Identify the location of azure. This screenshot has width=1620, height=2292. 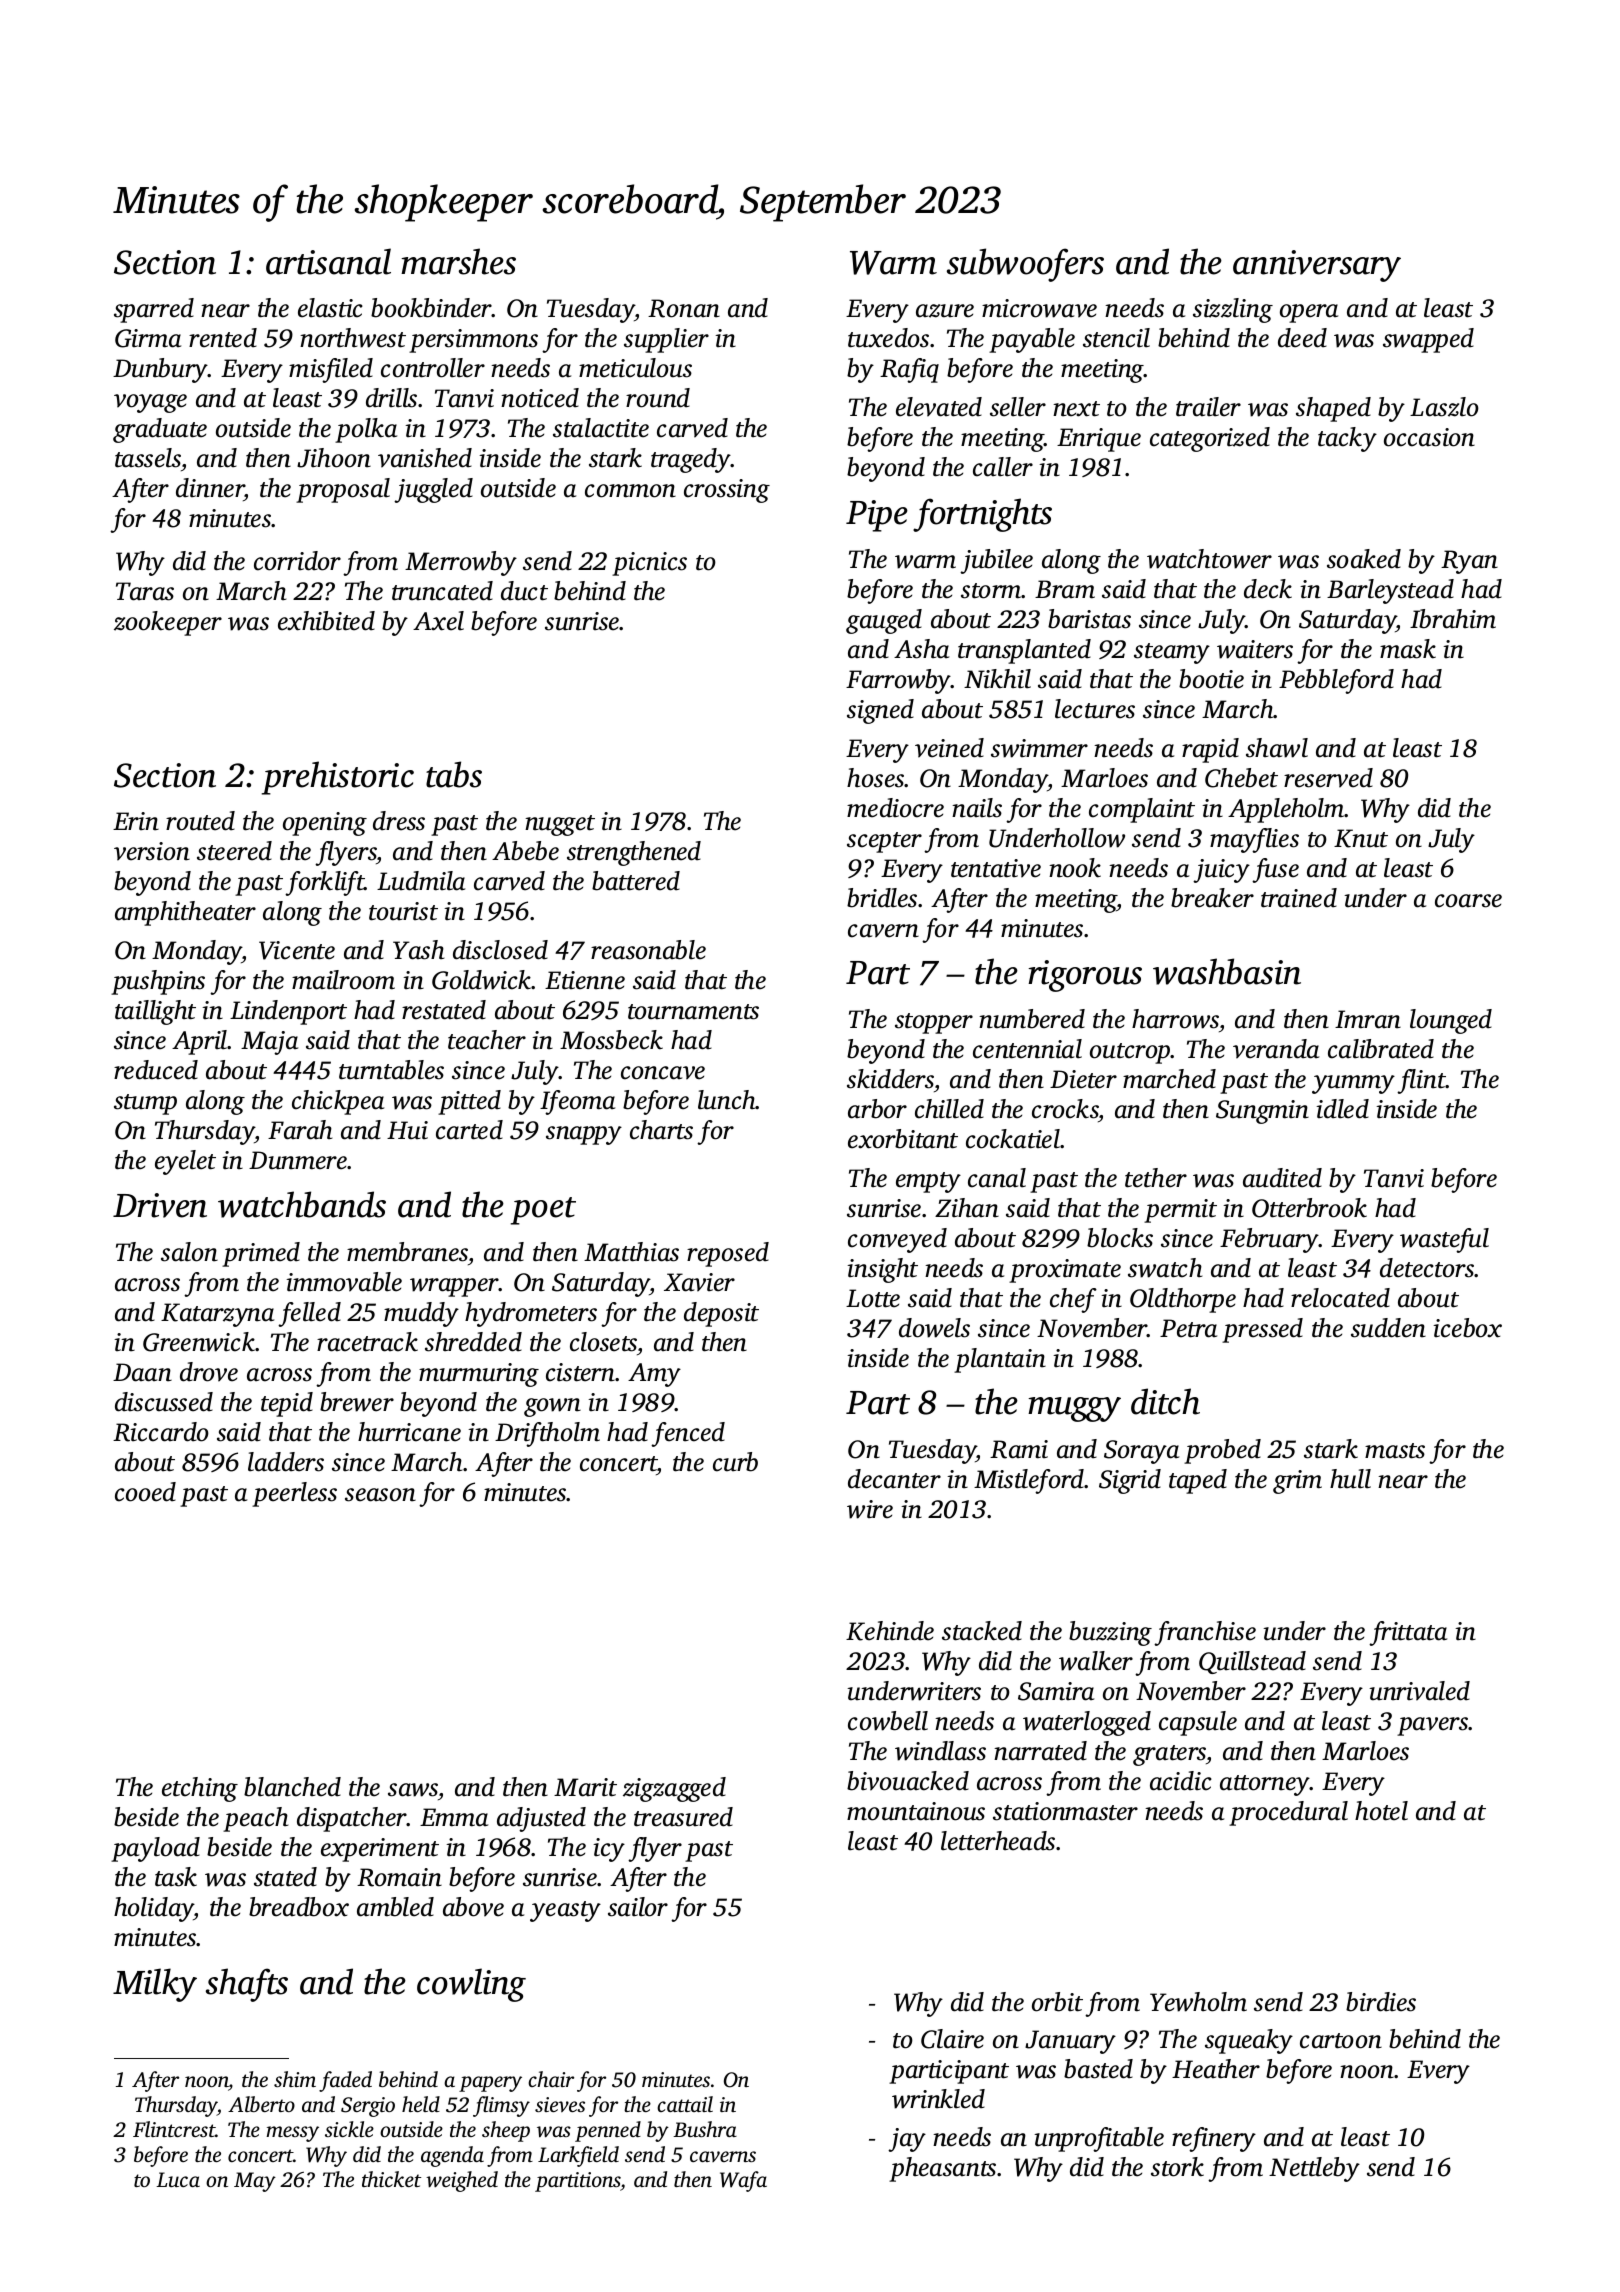
(945, 311).
